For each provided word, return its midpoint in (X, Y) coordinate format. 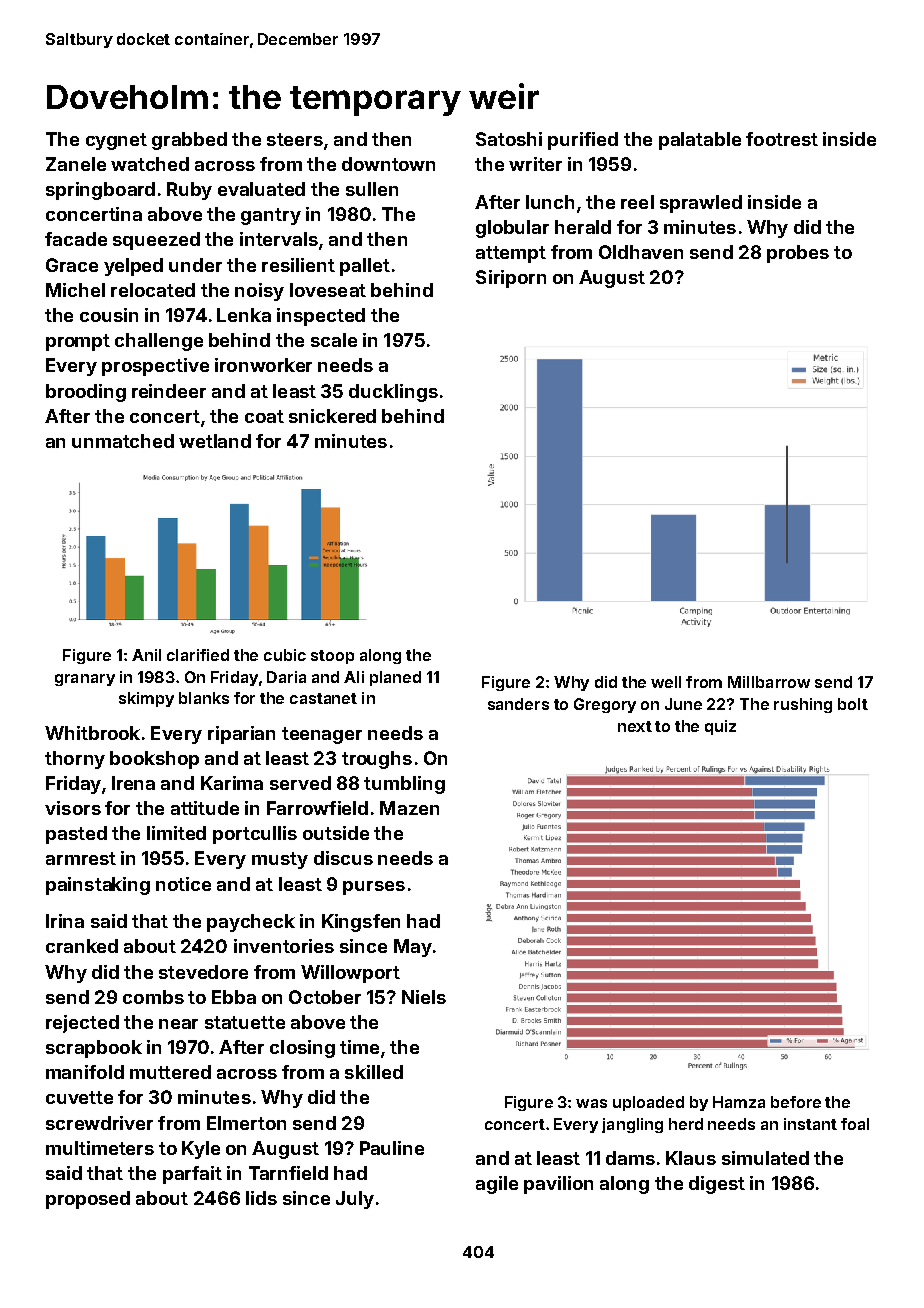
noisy (259, 292)
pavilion (558, 1185)
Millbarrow (769, 682)
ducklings (393, 393)
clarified (198, 655)
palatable (700, 141)
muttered (170, 1072)
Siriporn (511, 279)
